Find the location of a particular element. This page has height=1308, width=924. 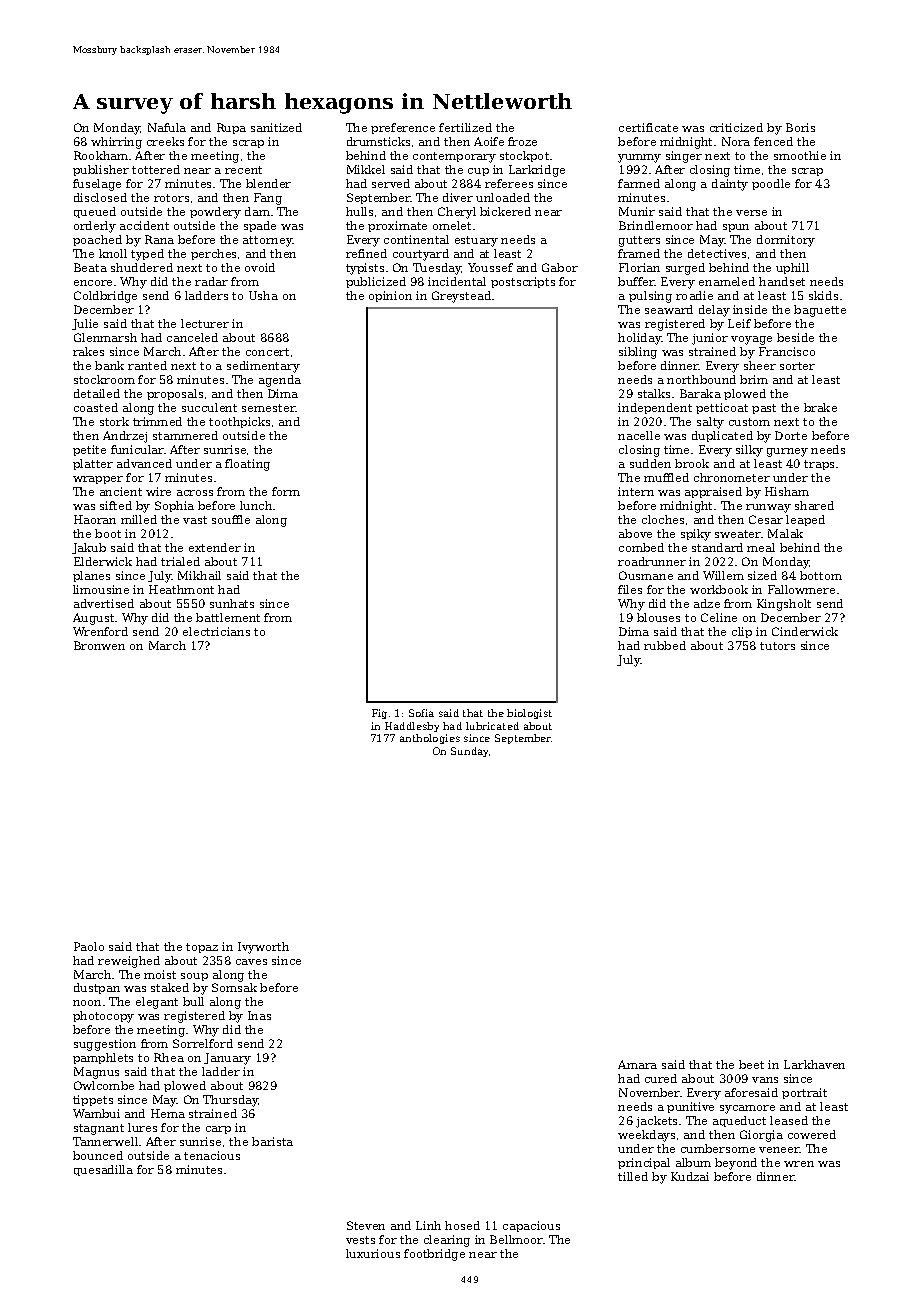

footbridge is located at coordinates (434, 1255).
